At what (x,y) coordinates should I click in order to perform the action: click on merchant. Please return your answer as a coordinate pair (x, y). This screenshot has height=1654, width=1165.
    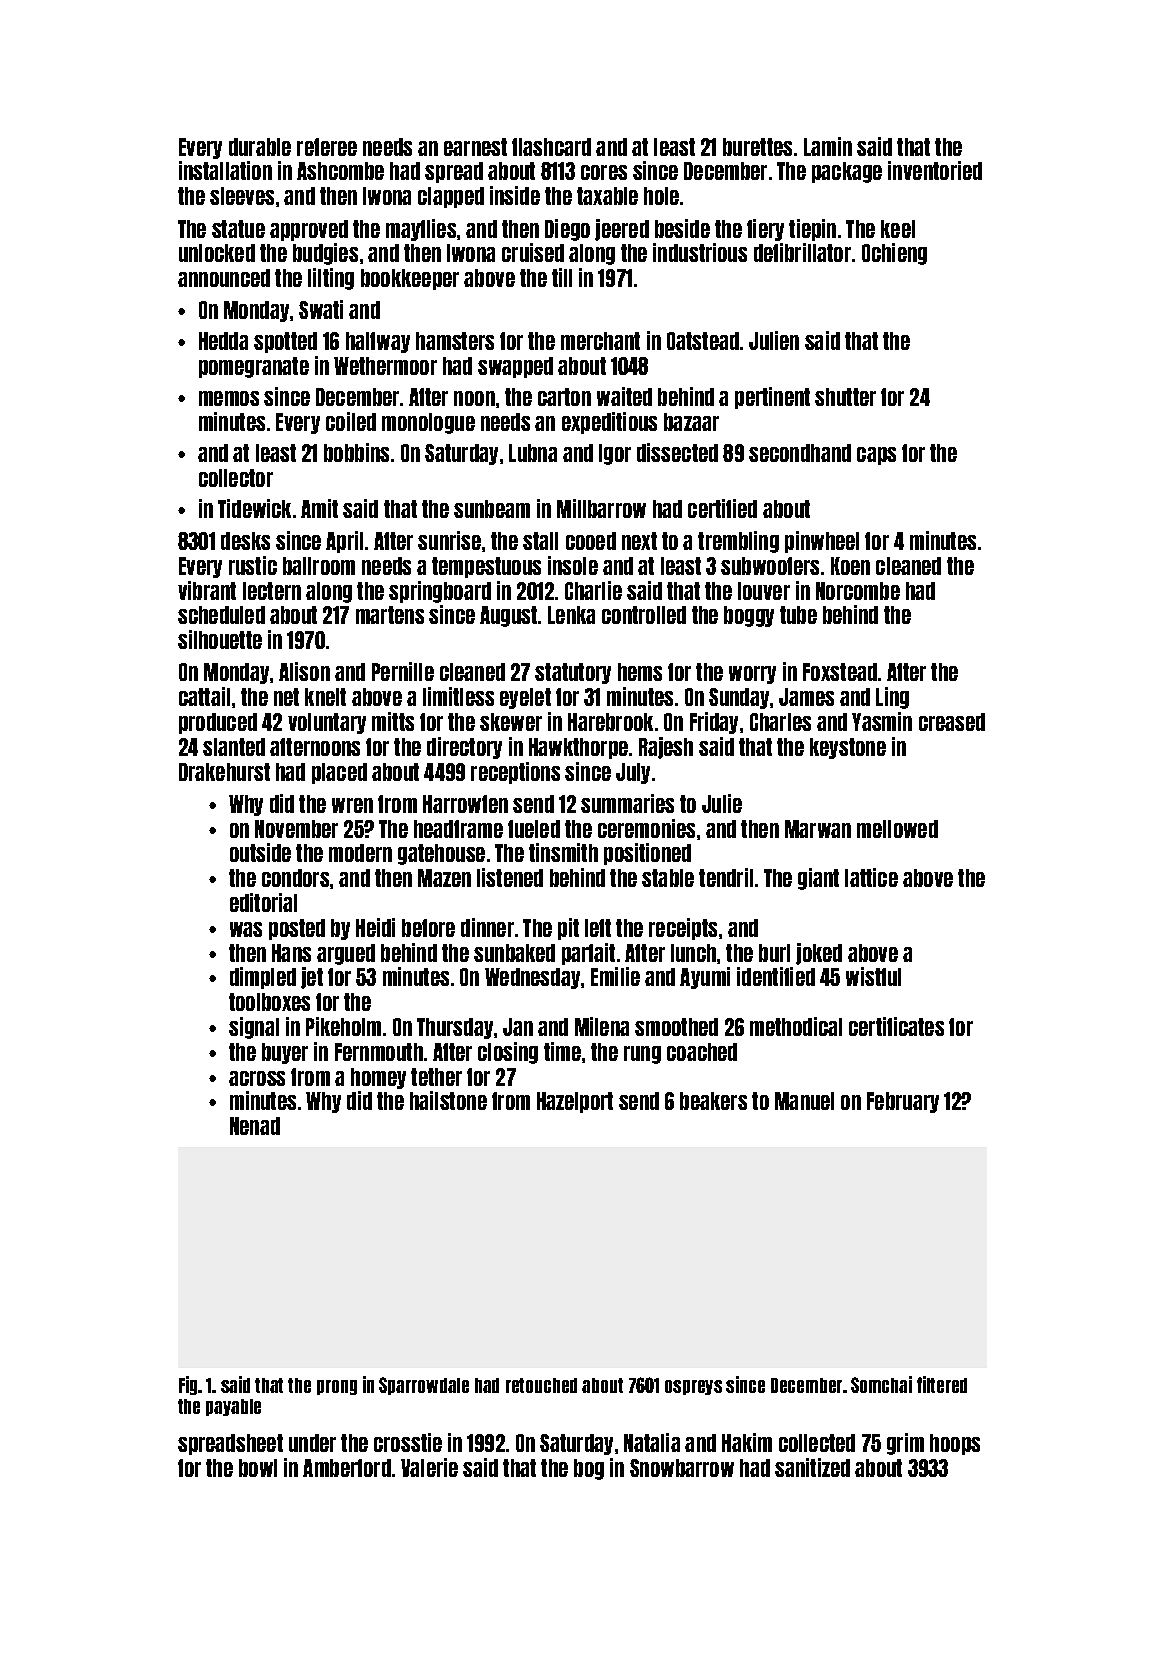
    Looking at the image, I should click on (600, 341).
